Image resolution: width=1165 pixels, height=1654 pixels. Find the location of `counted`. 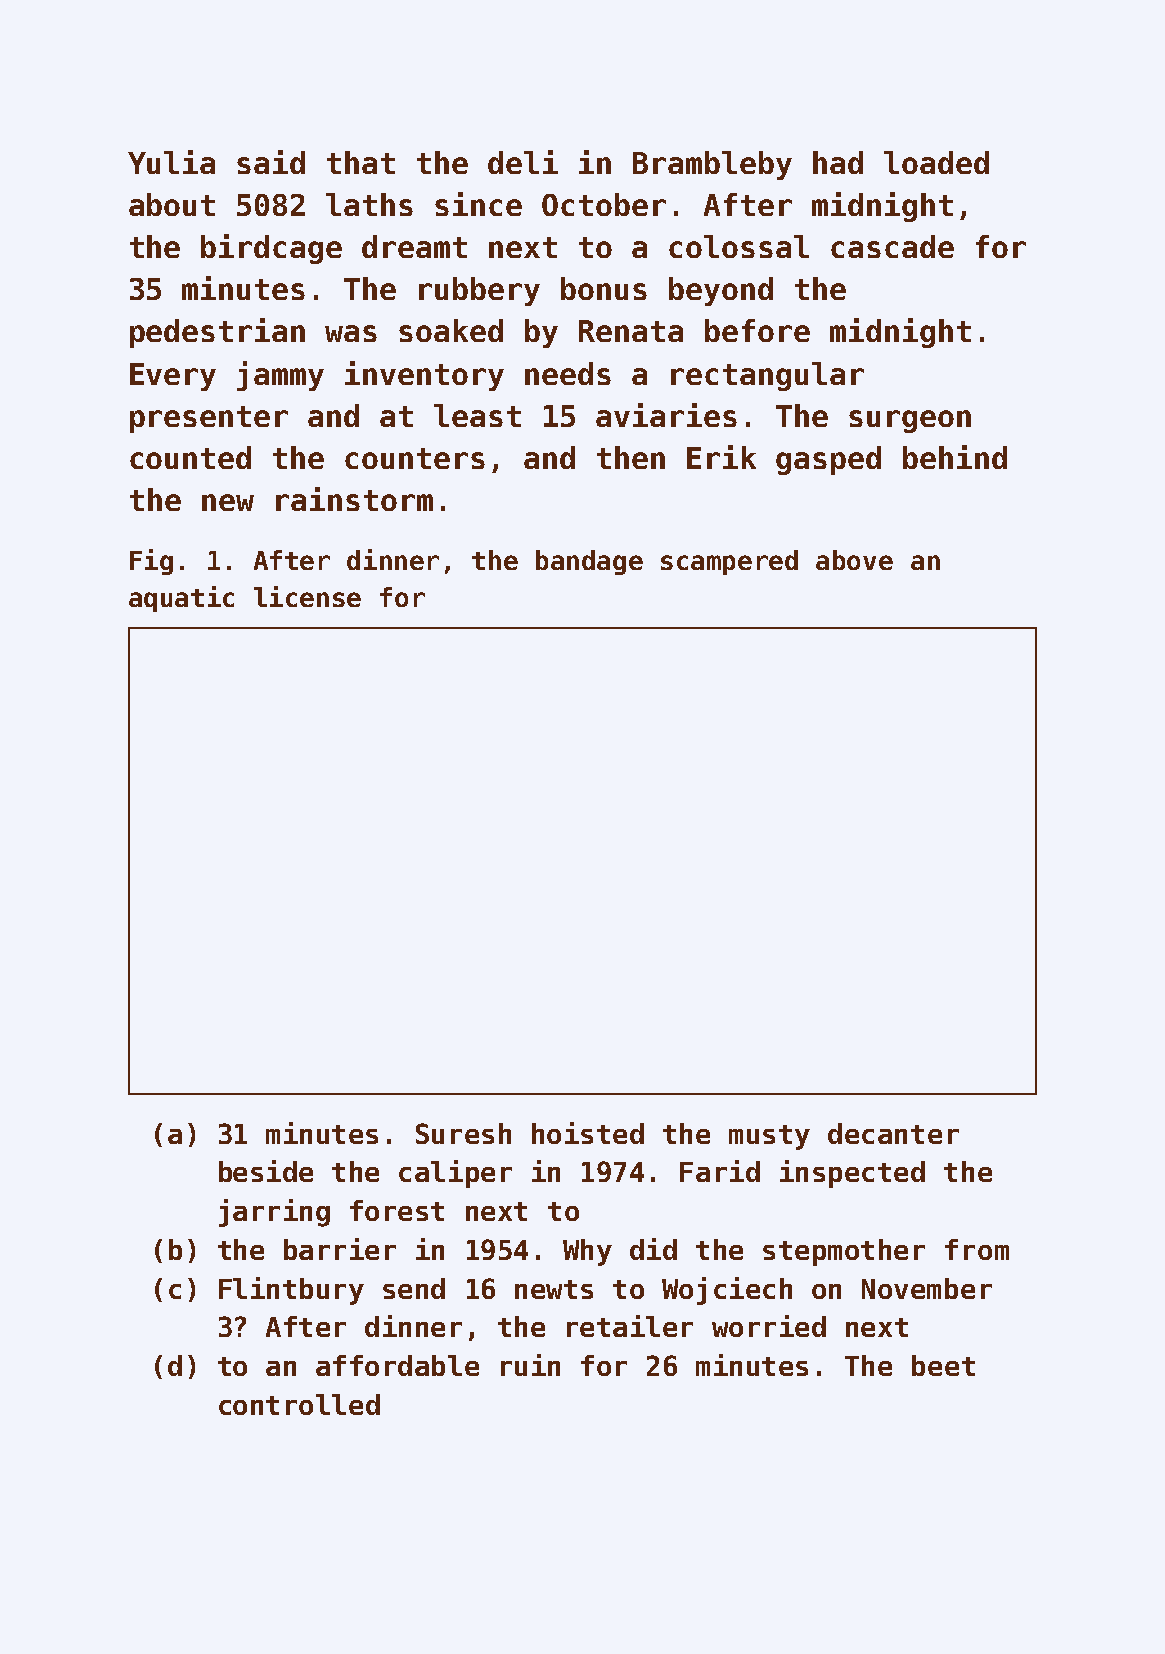

counted is located at coordinates (190, 457).
